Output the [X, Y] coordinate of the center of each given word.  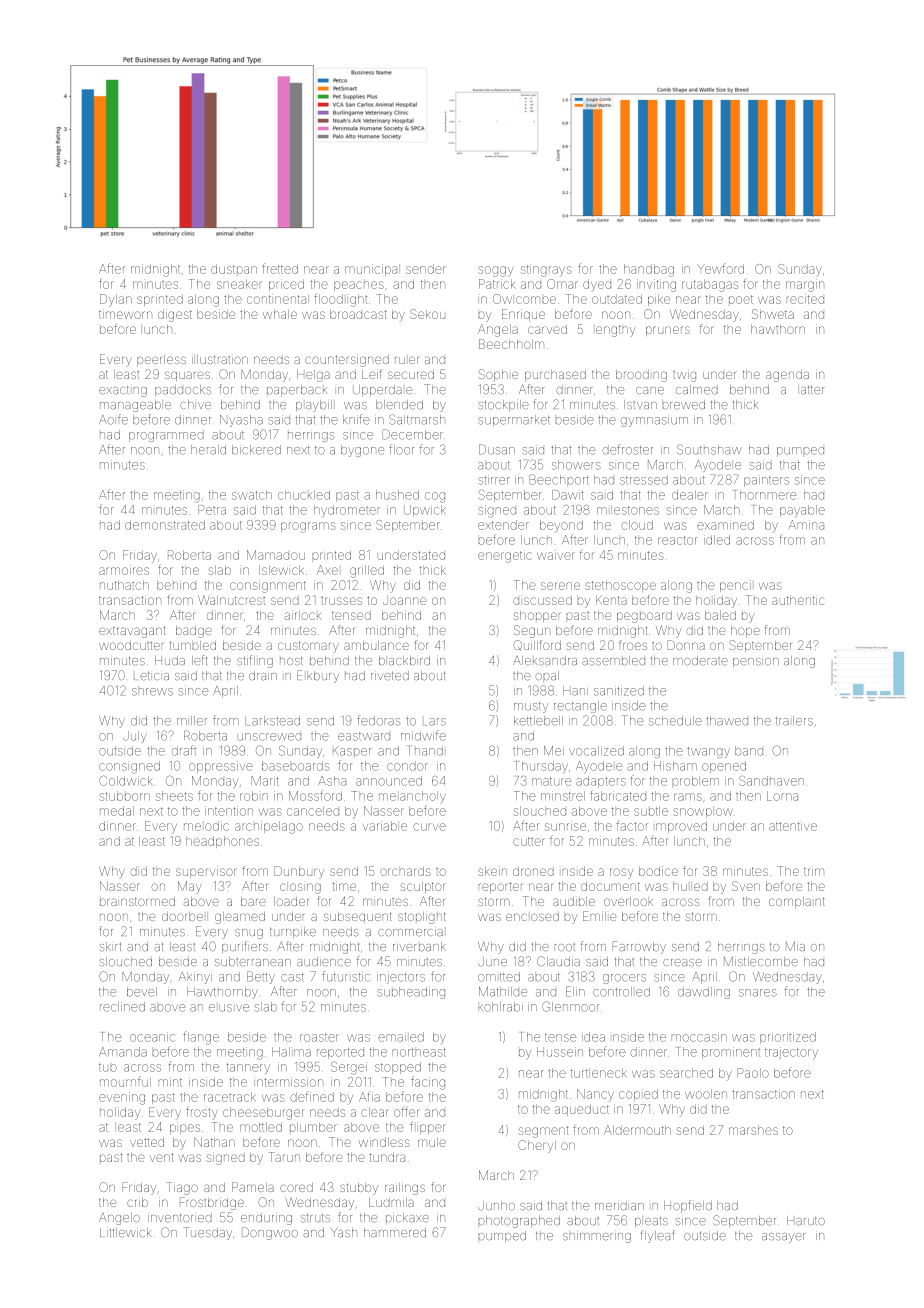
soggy [495, 271]
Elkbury [318, 676]
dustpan [234, 269]
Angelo [119, 1219]
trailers [794, 721]
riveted [390, 676]
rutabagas [710, 285]
